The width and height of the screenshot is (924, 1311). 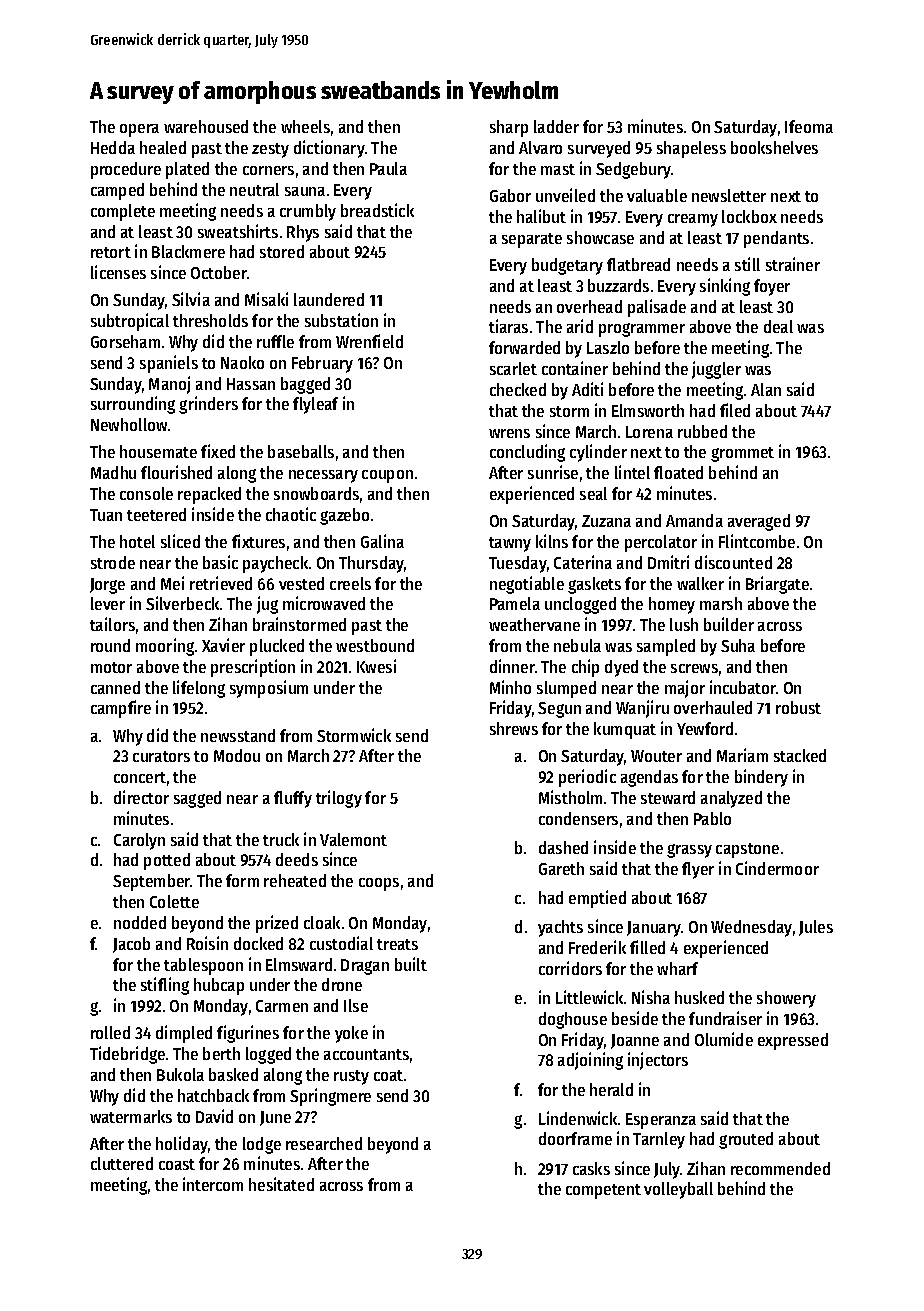 What do you see at coordinates (238, 735) in the screenshot?
I see `newsstand` at bounding box center [238, 735].
